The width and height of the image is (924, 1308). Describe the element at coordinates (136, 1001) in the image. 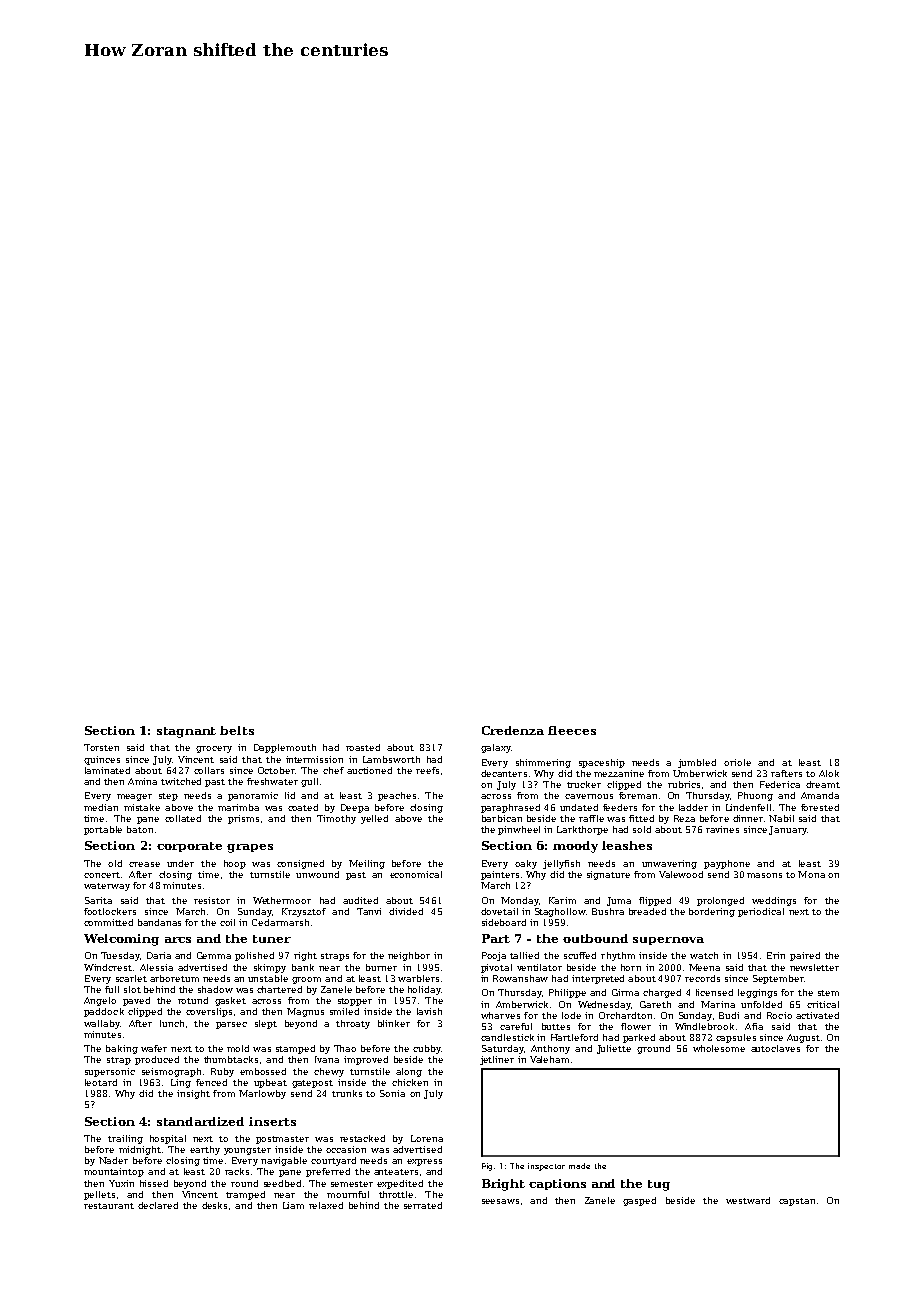

I see `paved` at that location.
